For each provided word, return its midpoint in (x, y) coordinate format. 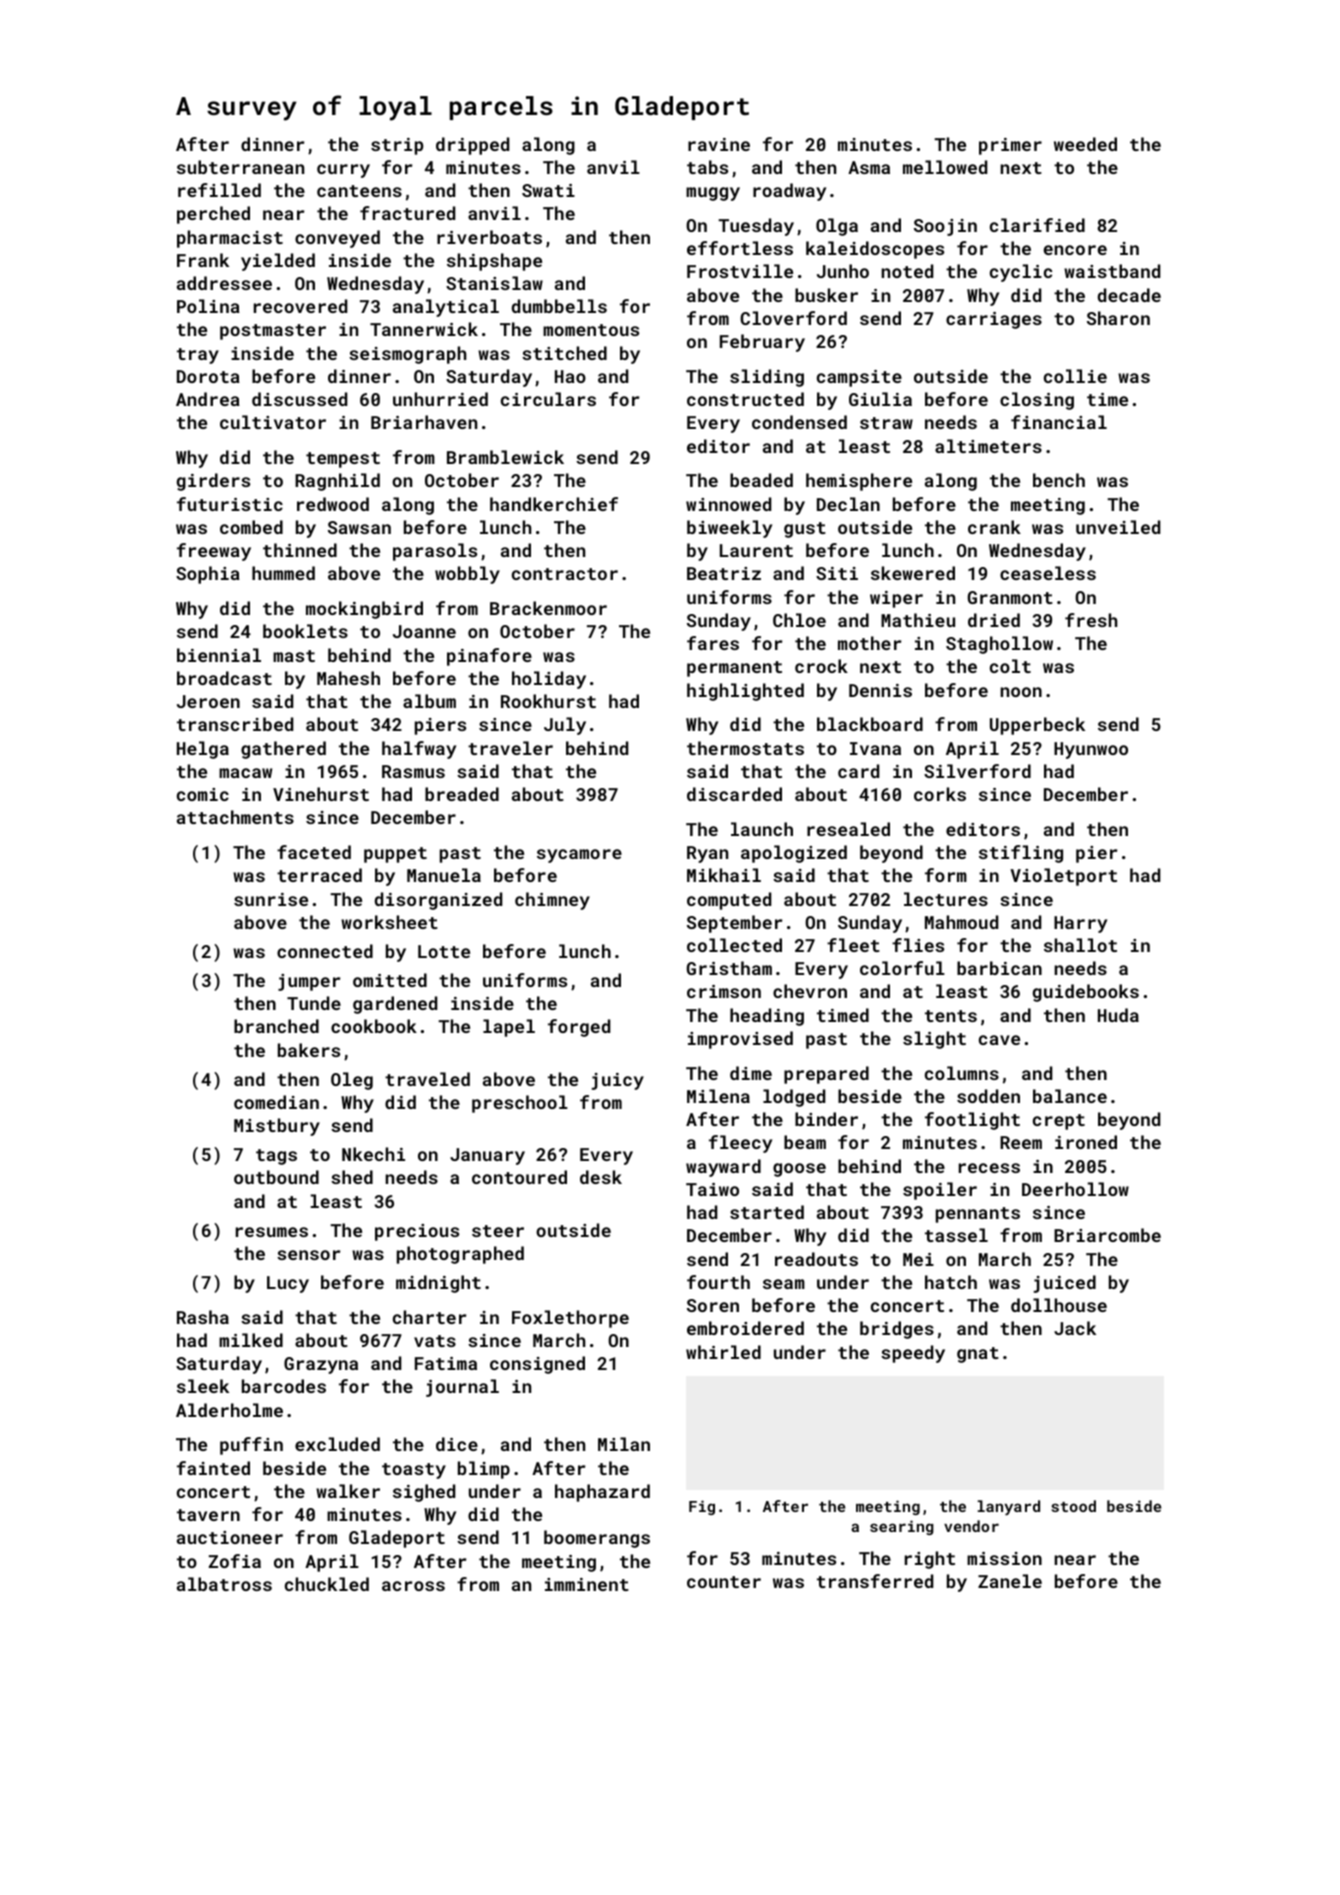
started (767, 1212)
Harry (1080, 924)
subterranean (240, 167)
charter (429, 1317)
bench (1059, 480)
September (734, 924)
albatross (224, 1584)
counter (724, 1582)
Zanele (1010, 1581)
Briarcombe (1107, 1235)
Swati (548, 190)
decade (1129, 295)
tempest (343, 460)
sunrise (271, 899)
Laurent (756, 550)
